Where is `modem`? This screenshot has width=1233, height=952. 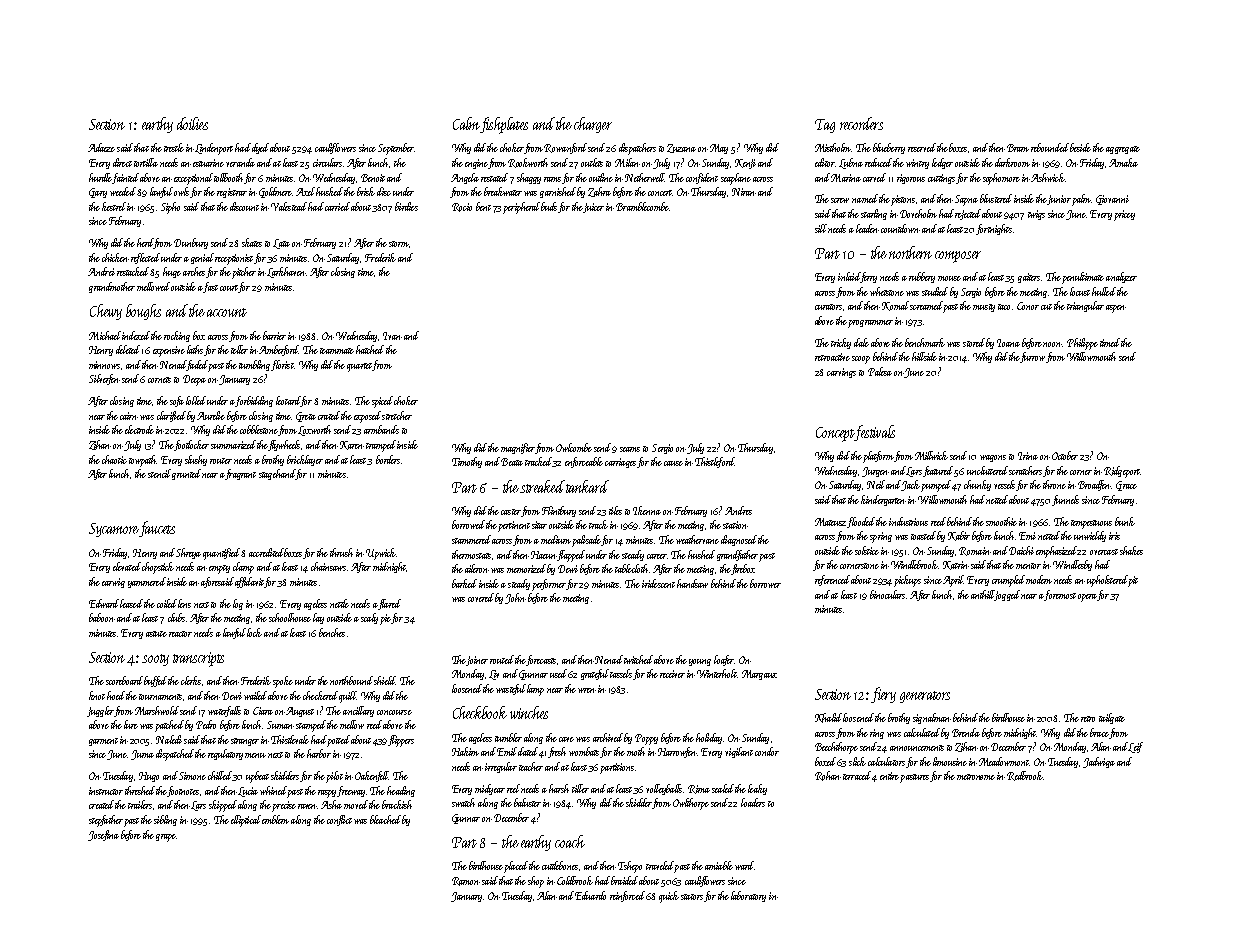 modem is located at coordinates (1039, 579).
